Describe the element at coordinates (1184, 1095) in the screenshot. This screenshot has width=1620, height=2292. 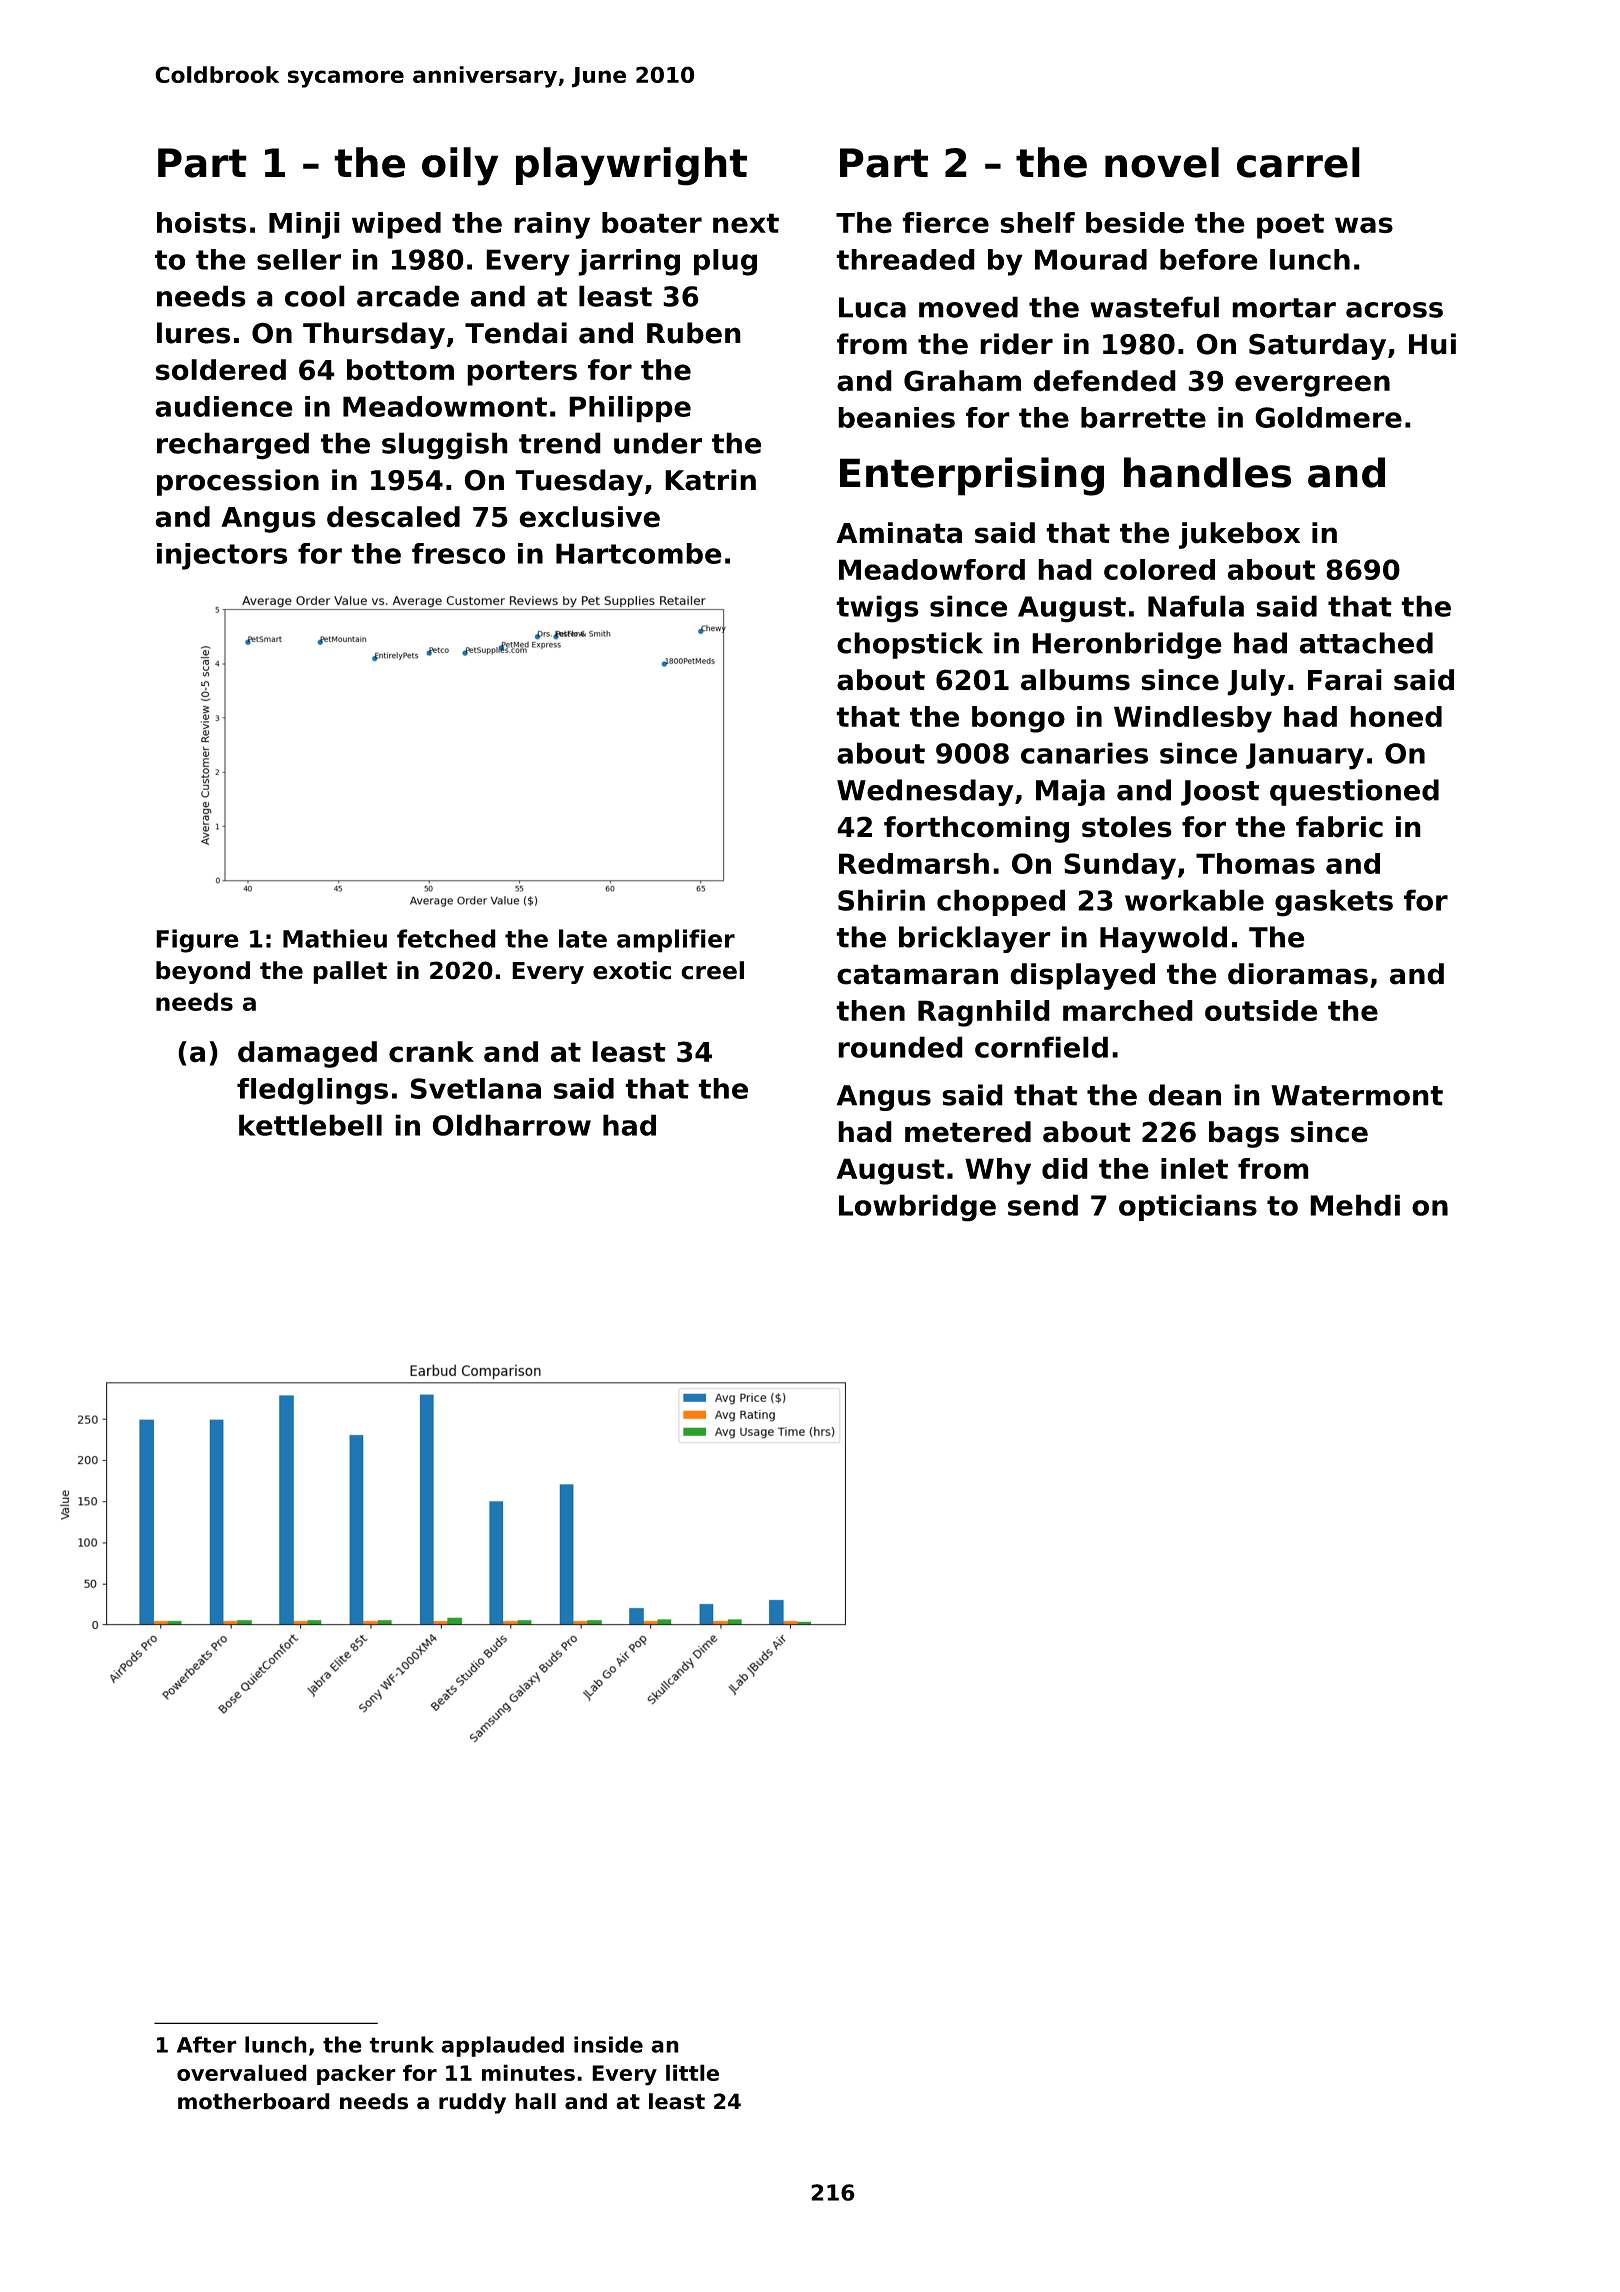
I see `dean` at that location.
